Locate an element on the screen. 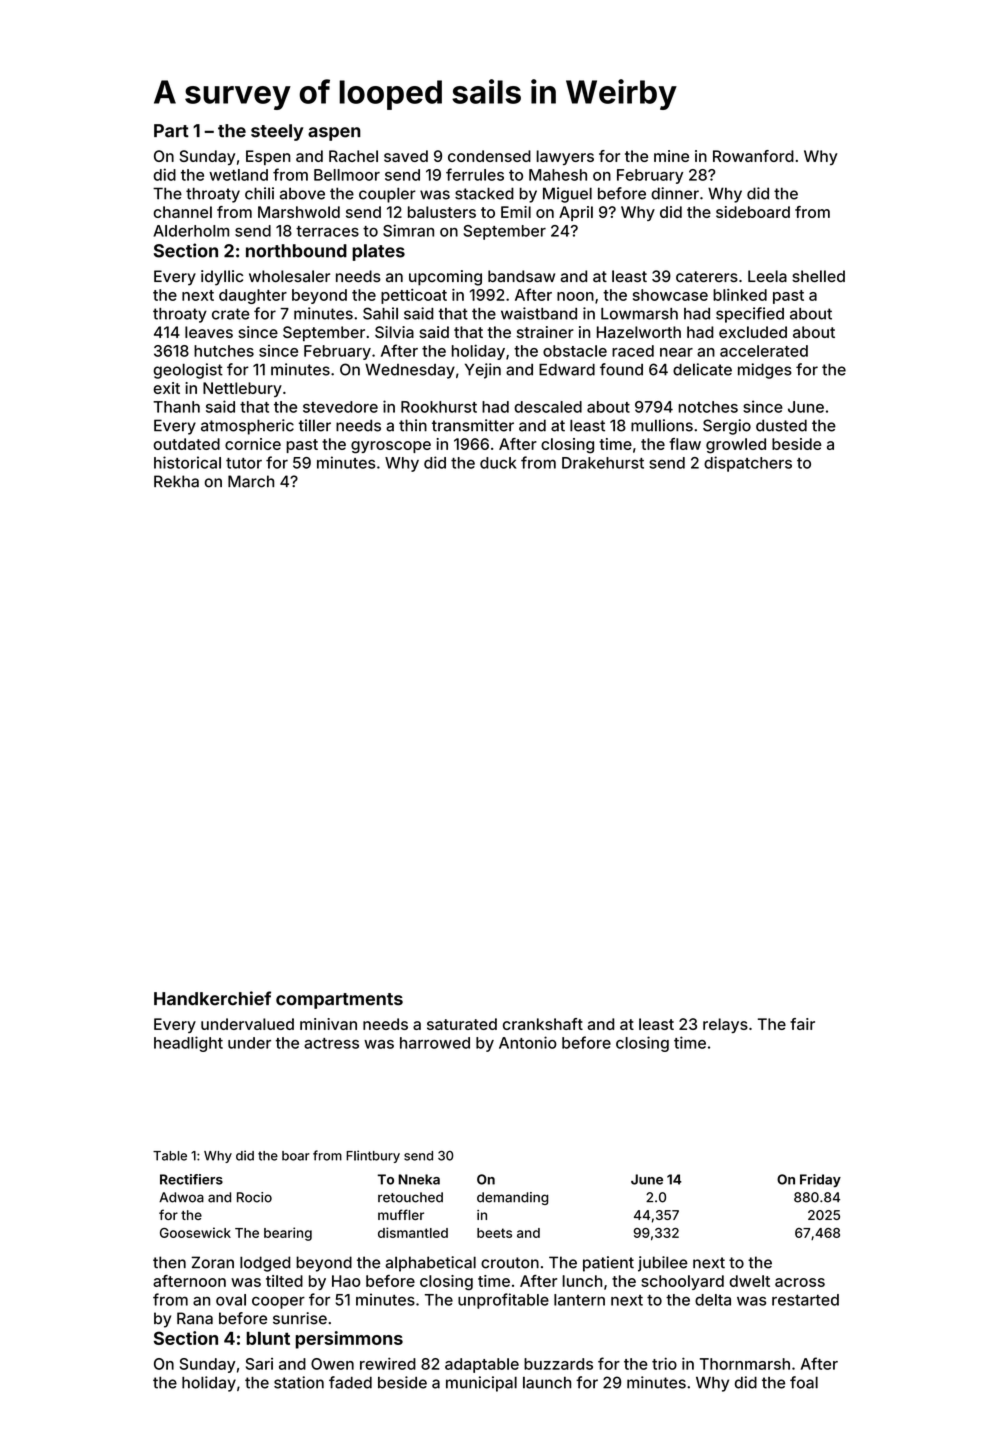 This screenshot has width=1000, height=1448. headlight is located at coordinates (188, 1044).
